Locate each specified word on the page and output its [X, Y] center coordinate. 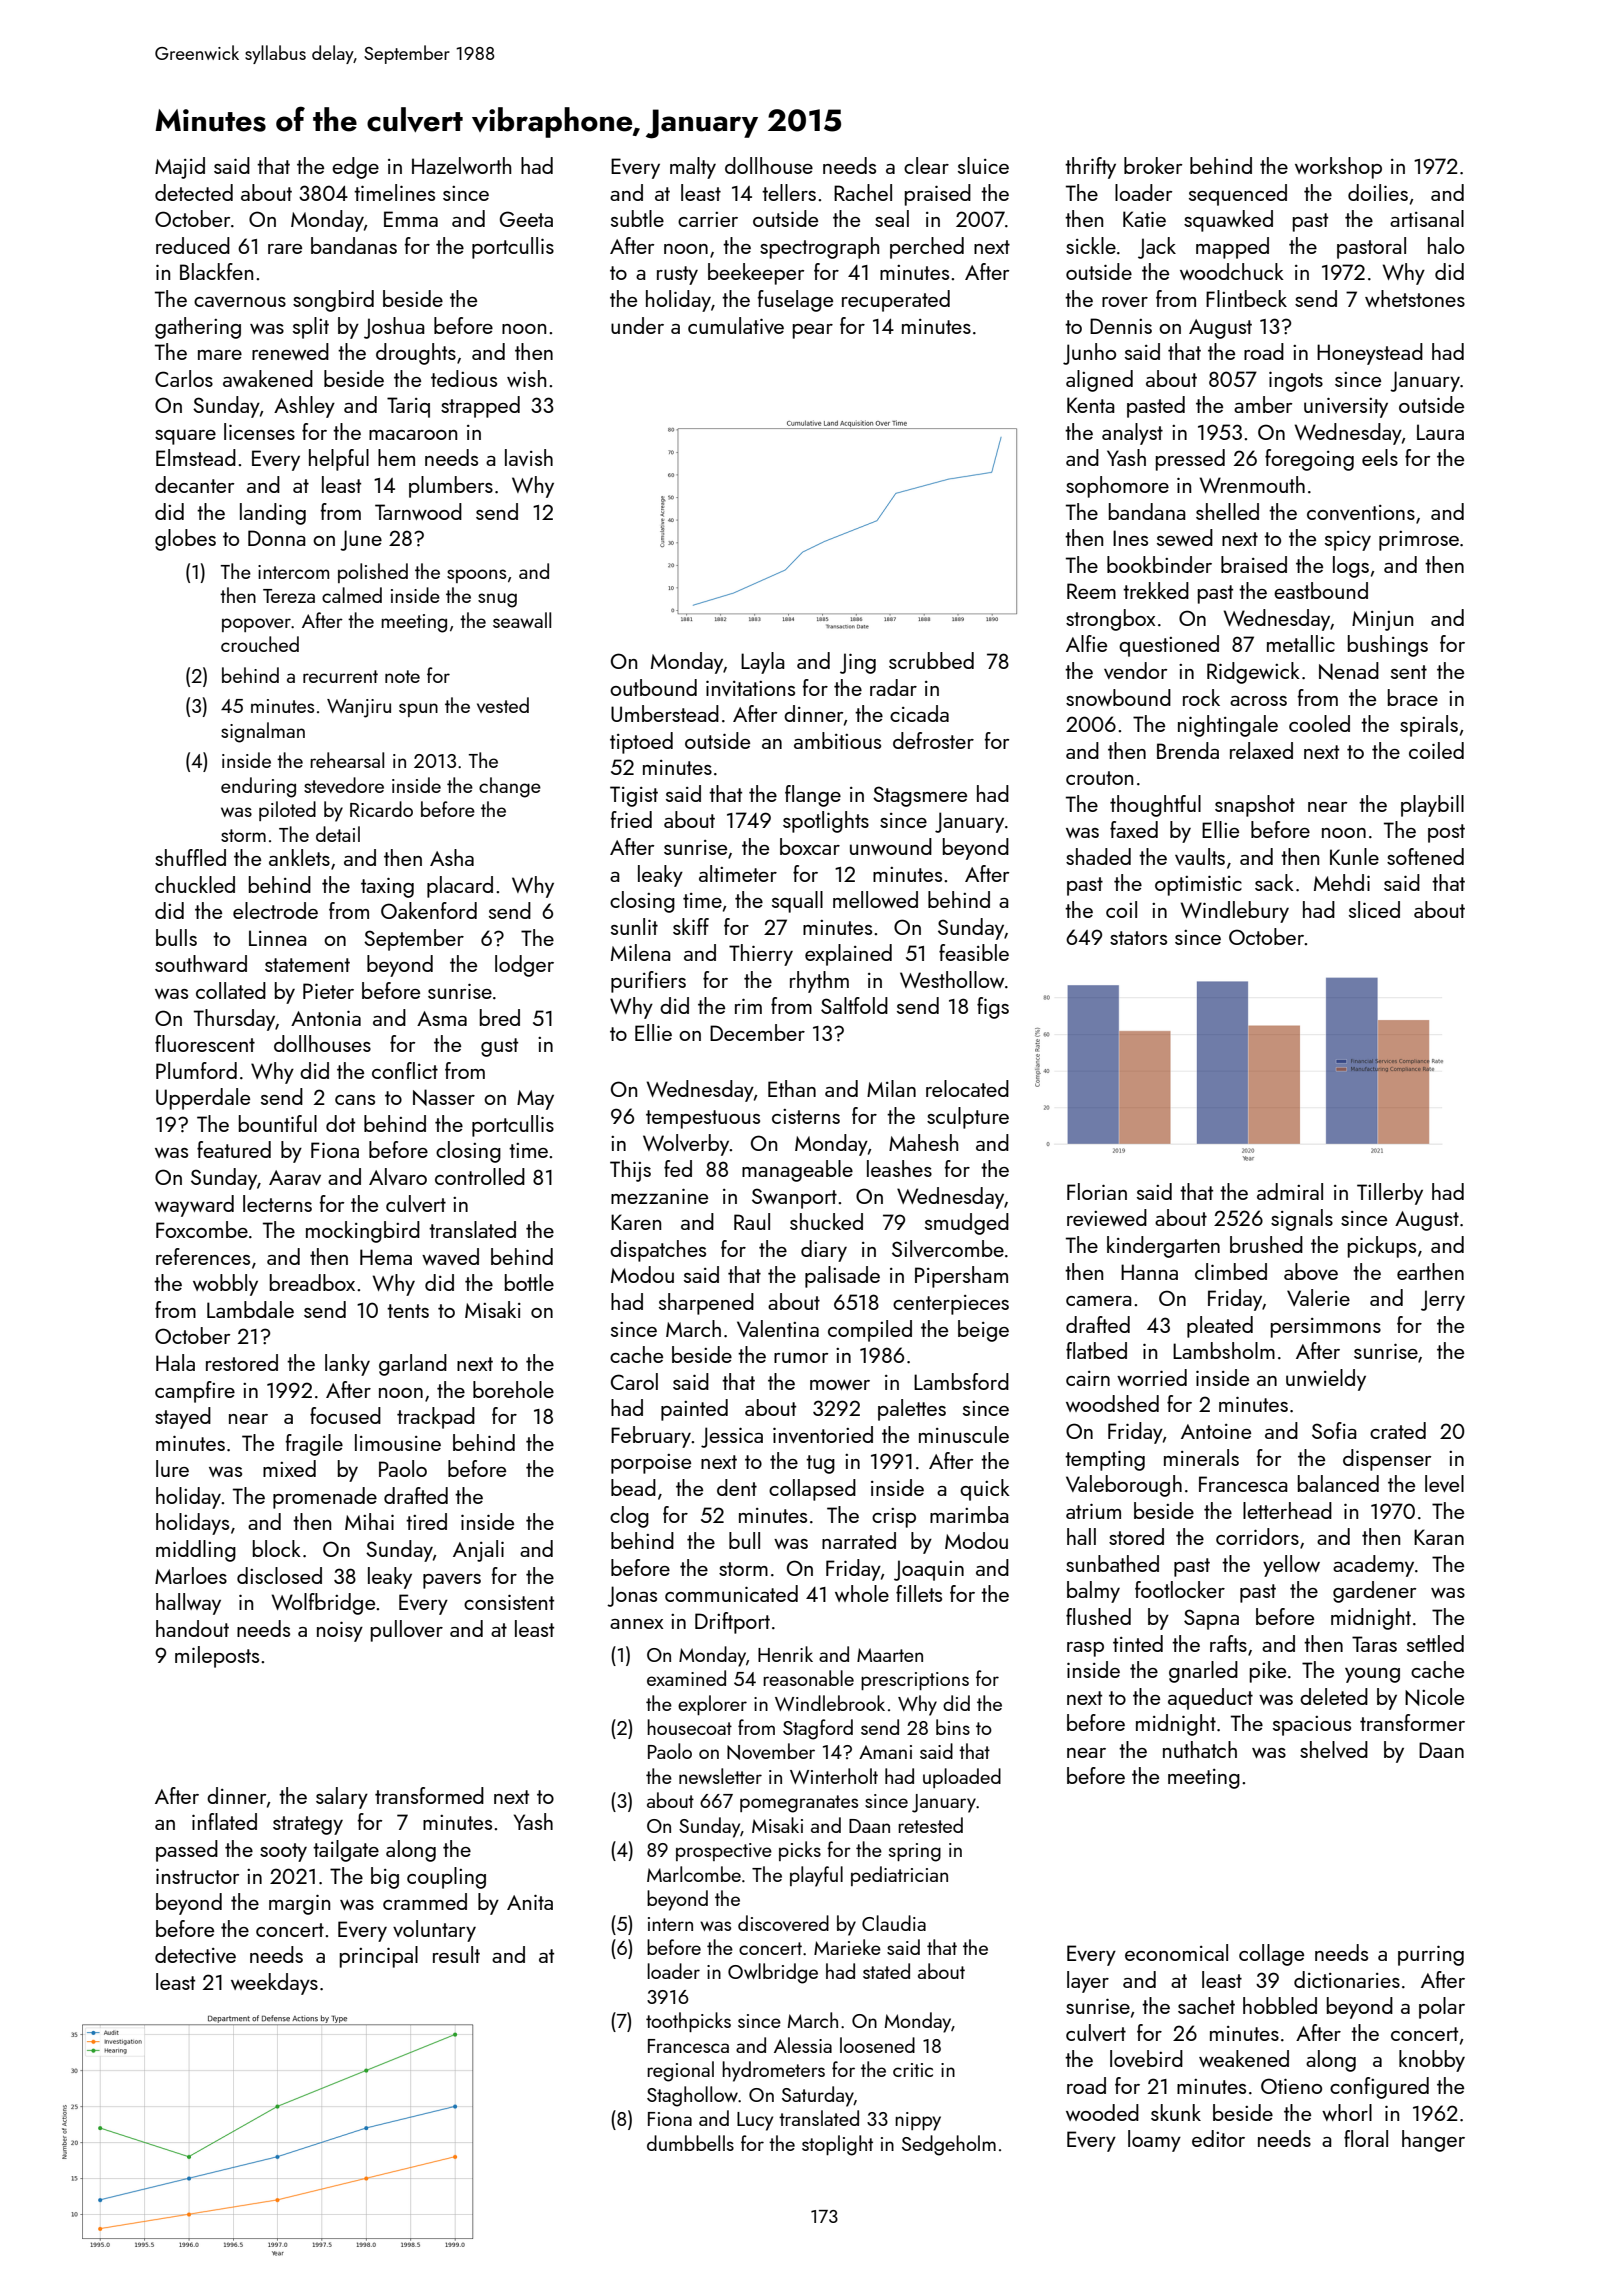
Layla [763, 663]
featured [234, 1149]
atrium [1093, 1511]
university [1346, 407]
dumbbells [690, 2143]
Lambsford [961, 1381]
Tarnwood [418, 511]
